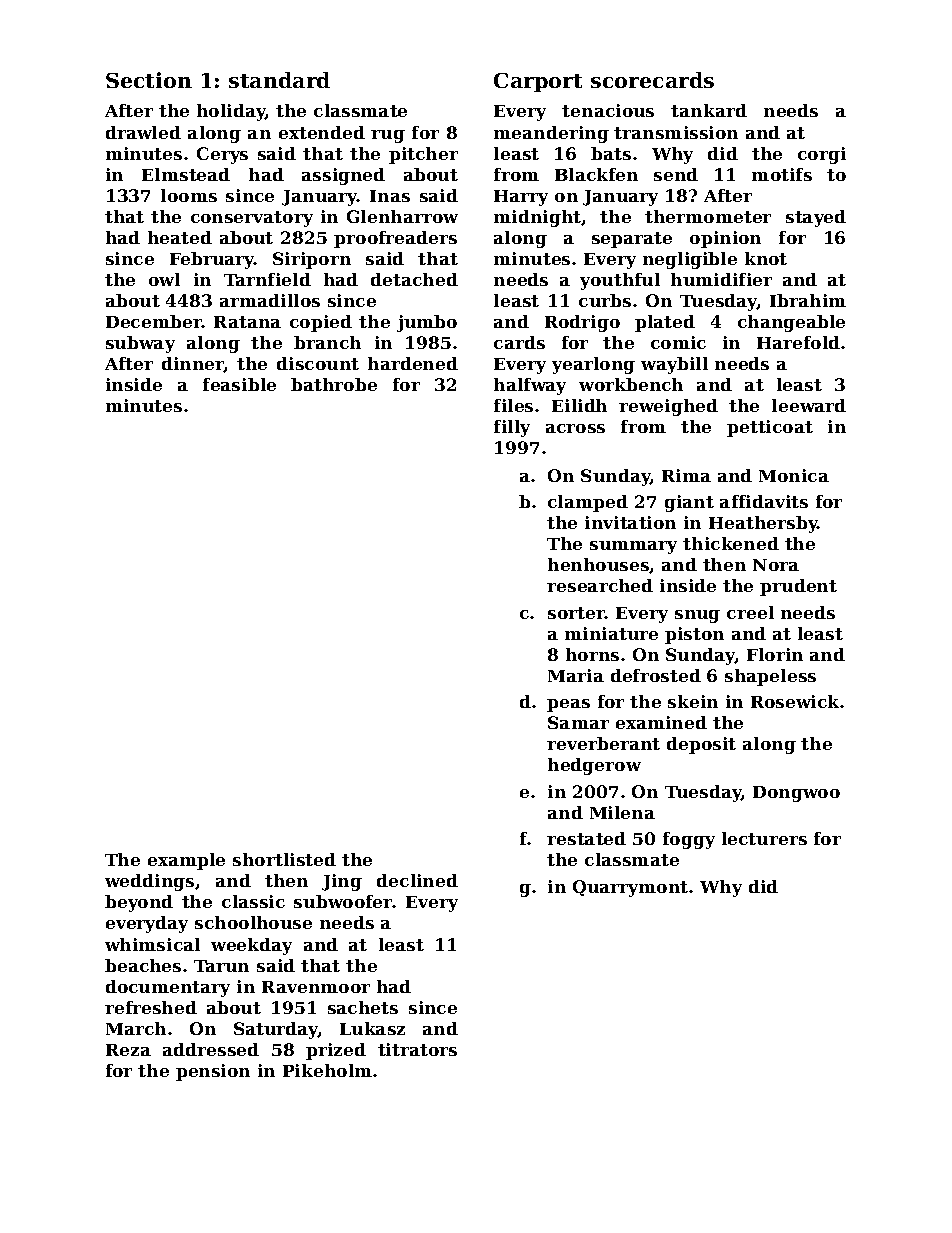 The width and height of the document is (952, 1233). I want to click on detached, so click(414, 279).
